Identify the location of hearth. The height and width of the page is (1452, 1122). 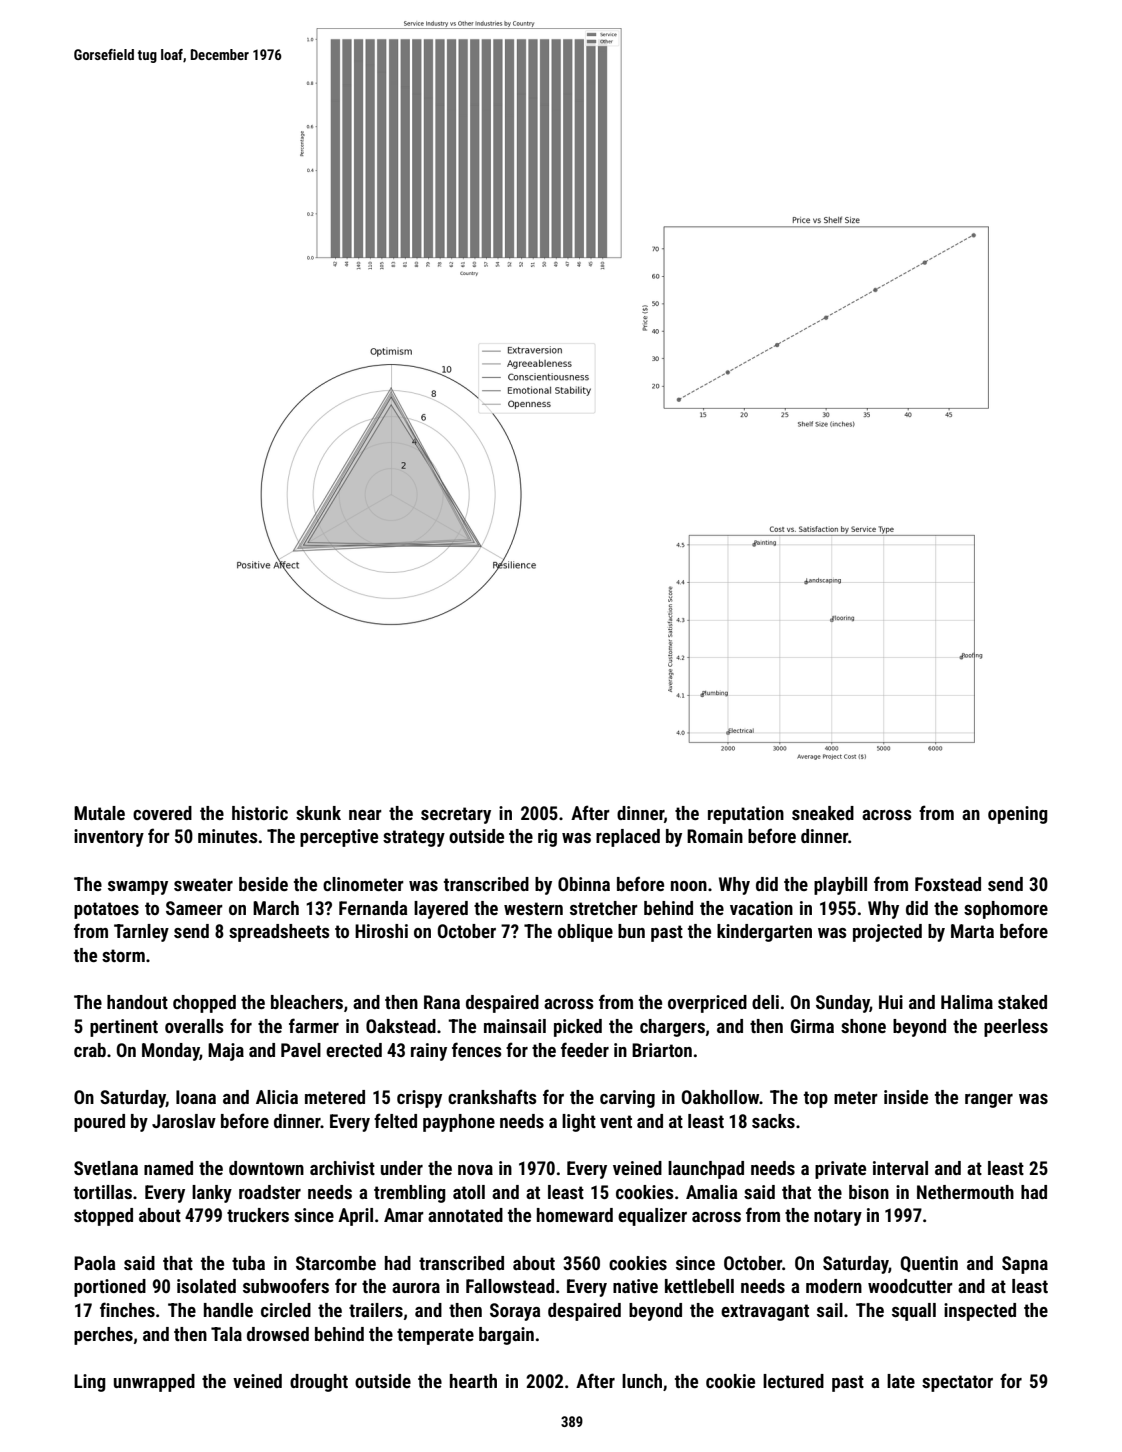
(473, 1381).
